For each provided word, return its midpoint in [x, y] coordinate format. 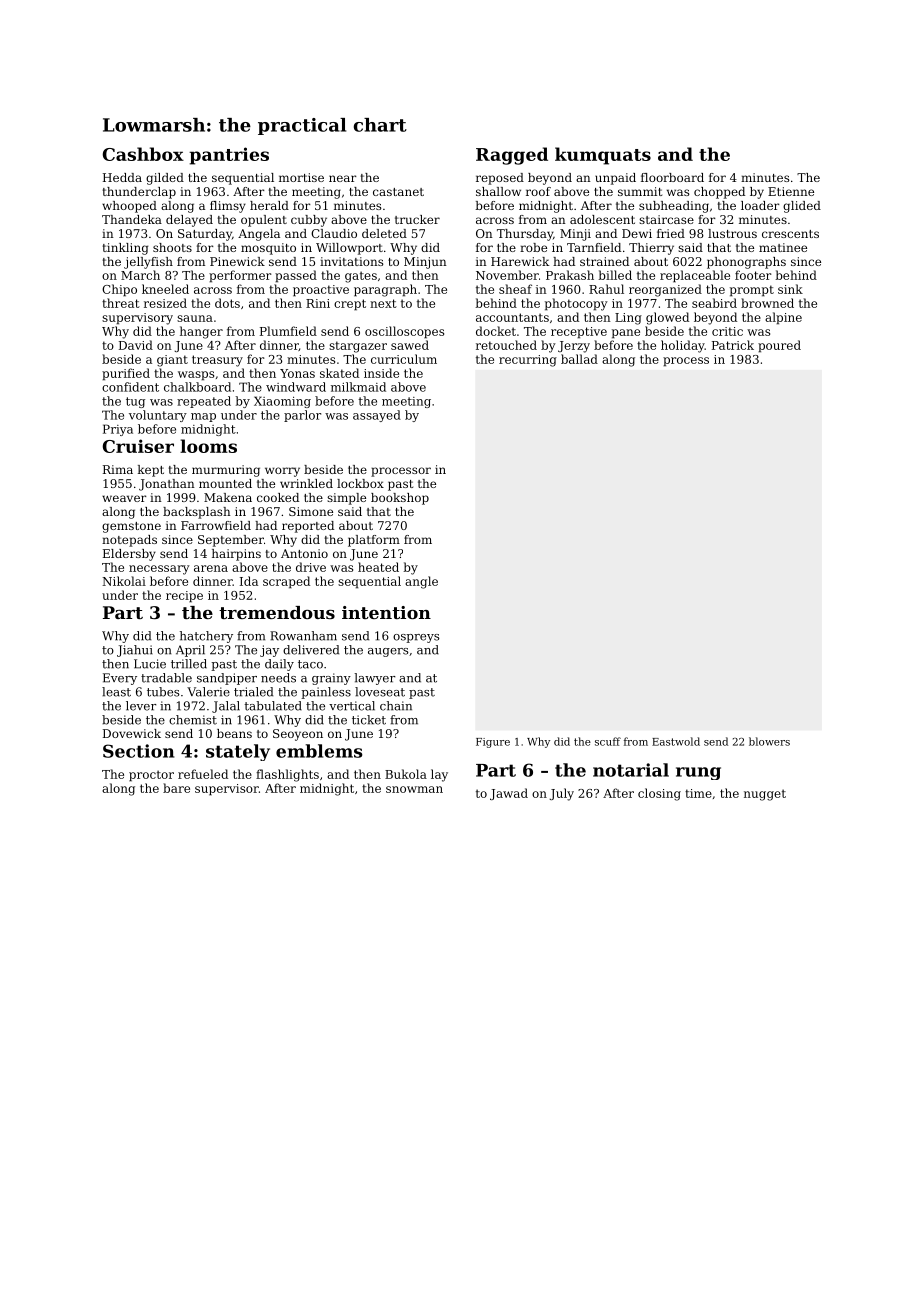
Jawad [509, 794]
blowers [769, 741]
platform [374, 541]
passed [296, 276]
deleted [384, 233]
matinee [783, 247]
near [343, 178]
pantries [229, 156]
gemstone [131, 527]
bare [176, 788]
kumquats [603, 156]
